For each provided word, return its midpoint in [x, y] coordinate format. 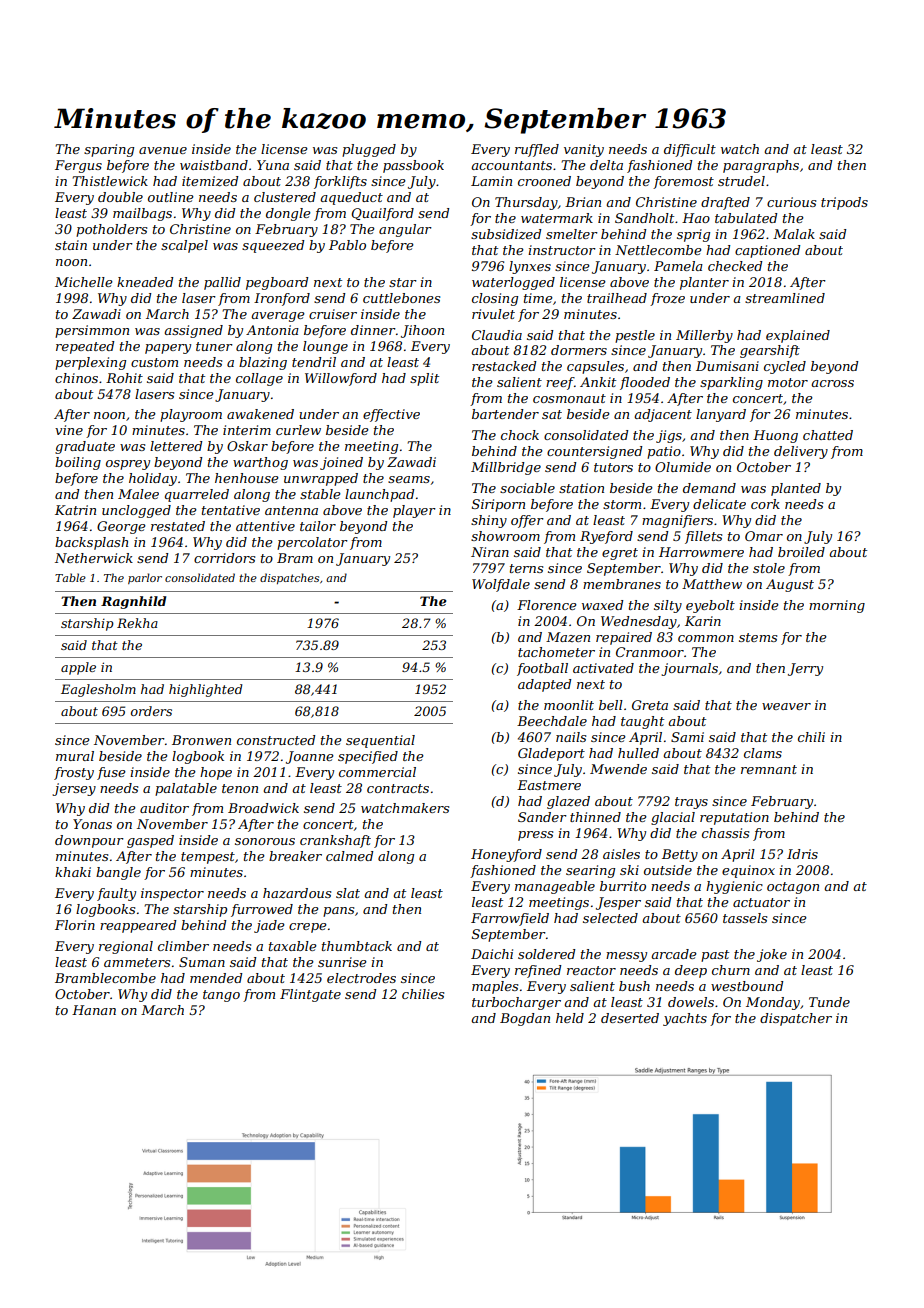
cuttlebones [401, 298]
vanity [584, 150]
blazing [263, 363]
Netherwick [94, 558]
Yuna [273, 165]
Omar [764, 536]
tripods [844, 203]
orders [151, 711]
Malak [794, 234]
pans [338, 912]
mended [216, 978]
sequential [380, 741]
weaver [786, 706]
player [414, 511]
